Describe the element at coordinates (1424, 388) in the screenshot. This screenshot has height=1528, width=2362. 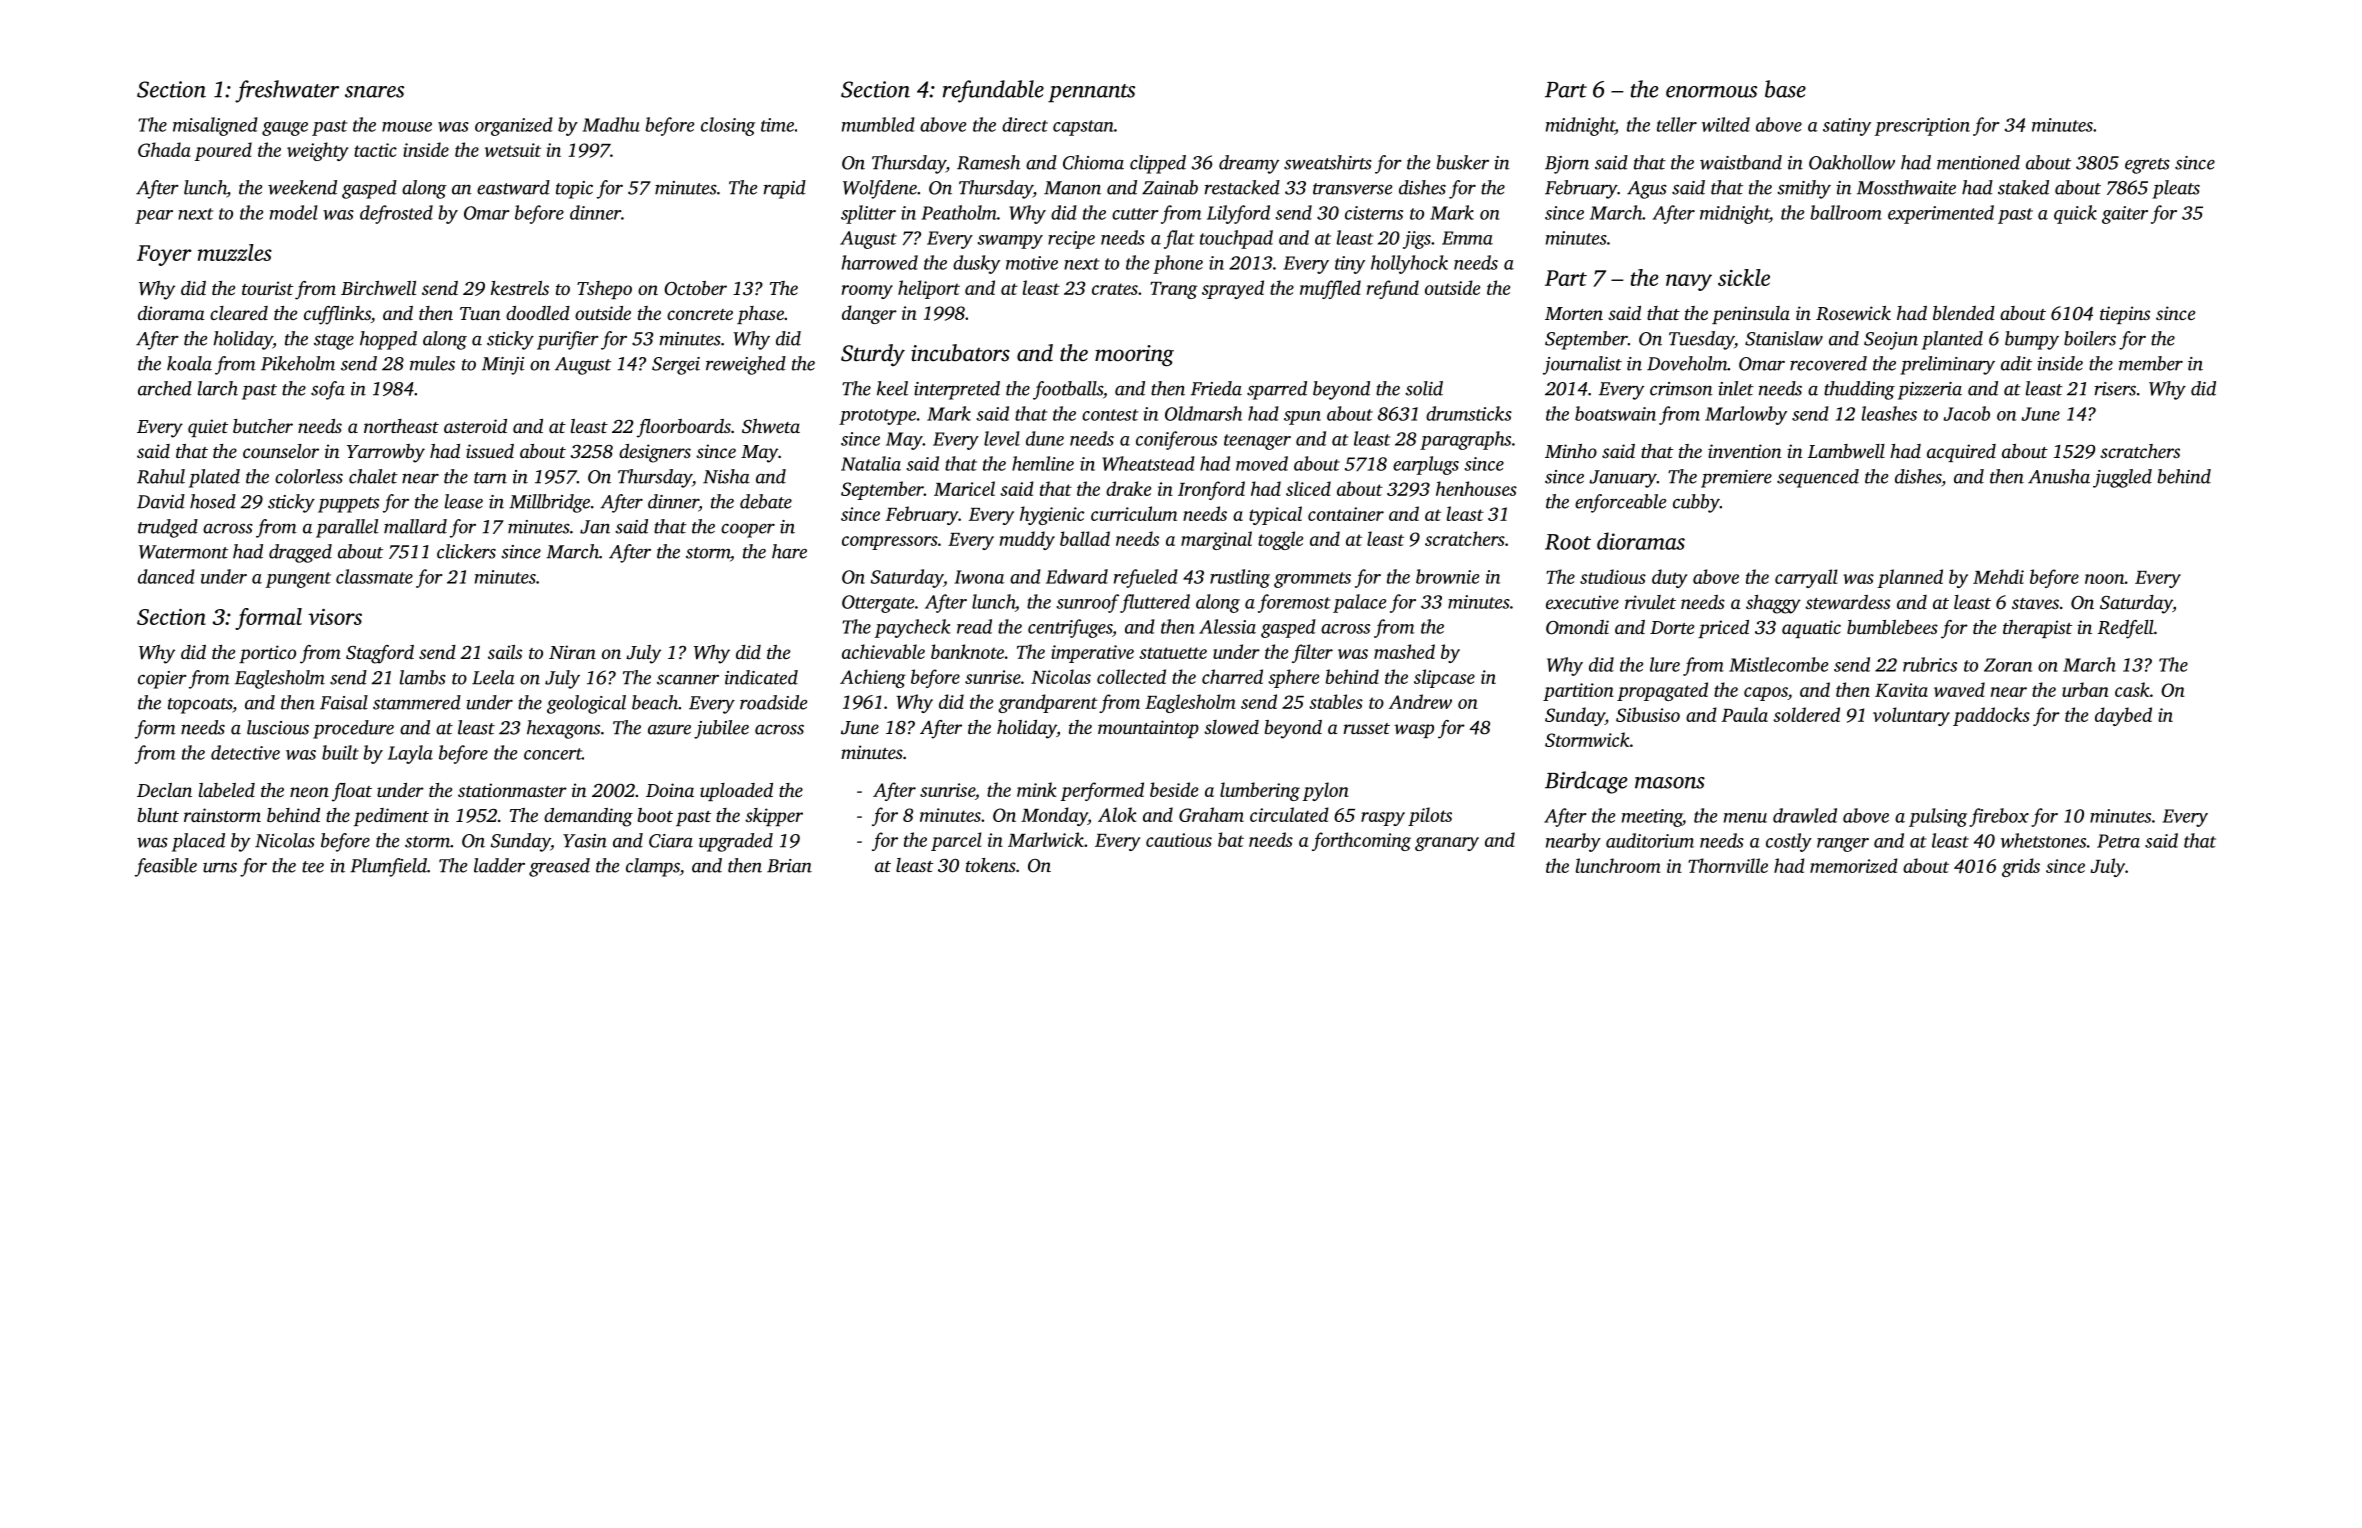
I see `solid` at that location.
